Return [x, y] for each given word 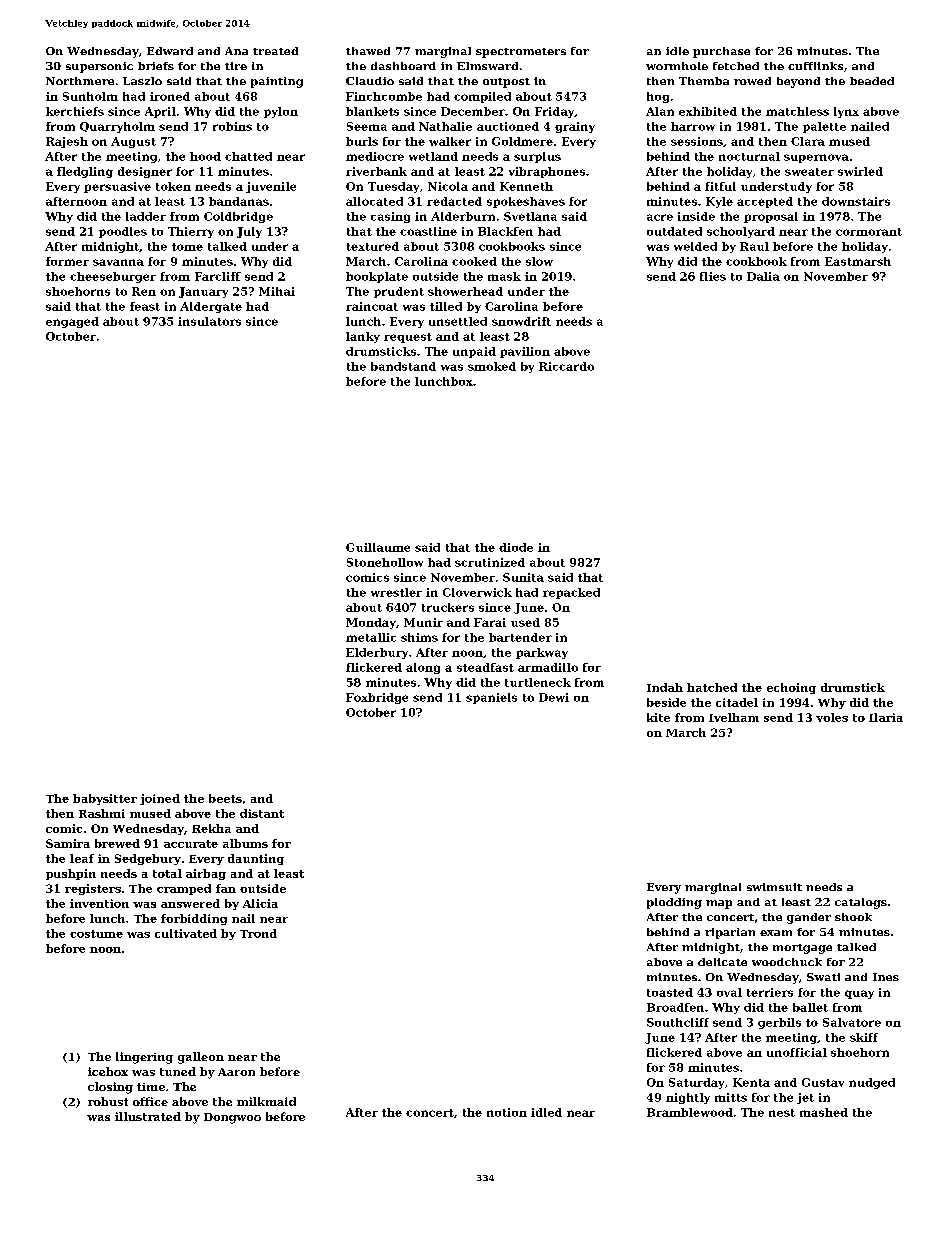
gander [809, 918]
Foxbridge [377, 698]
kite [658, 717]
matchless [797, 111]
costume [96, 934]
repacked [571, 593]
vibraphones [547, 172]
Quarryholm [117, 127]
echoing [791, 688]
